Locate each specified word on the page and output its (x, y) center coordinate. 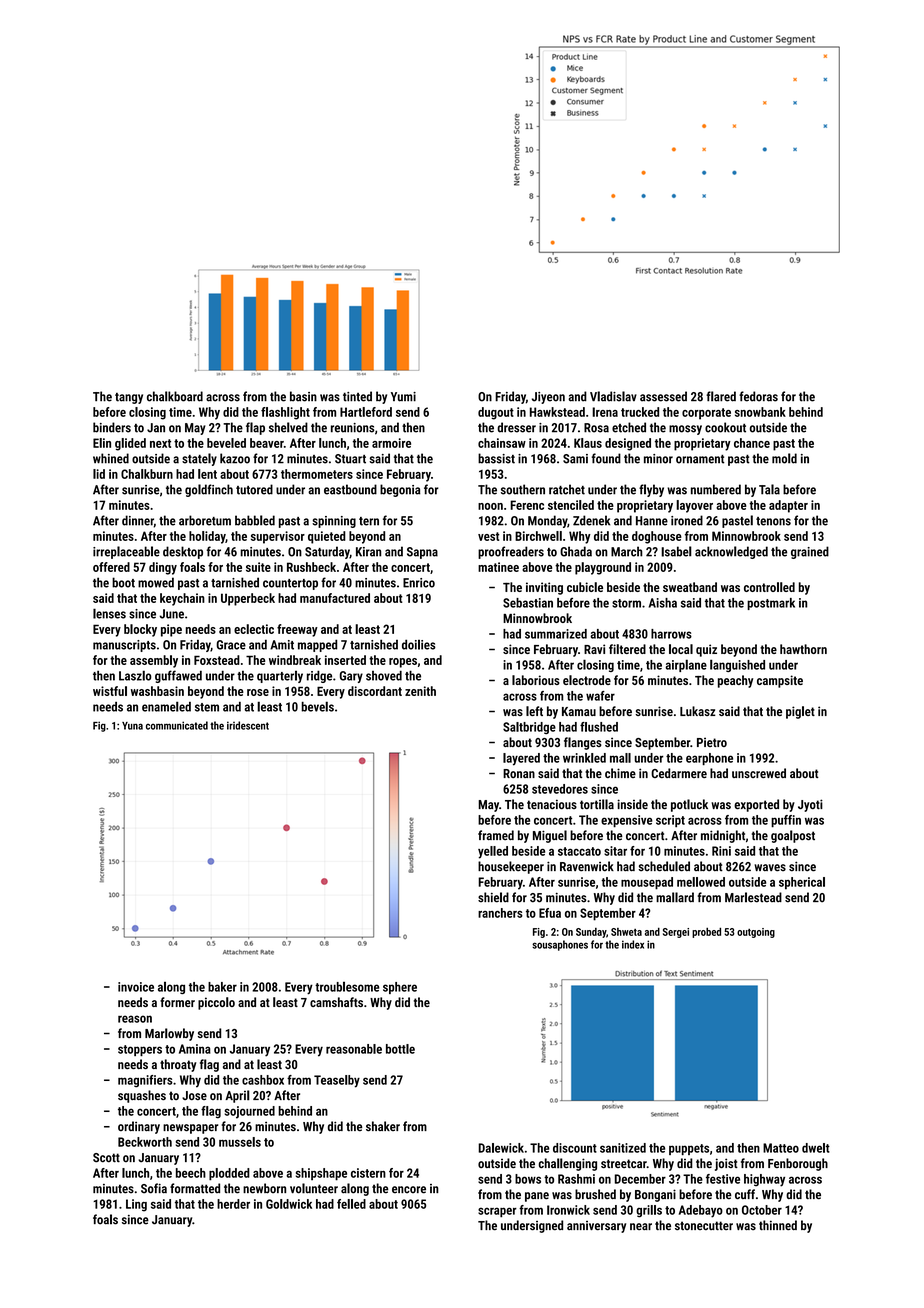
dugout (496, 413)
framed (496, 835)
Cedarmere (679, 773)
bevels (317, 706)
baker (222, 987)
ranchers (500, 913)
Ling (136, 1205)
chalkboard (175, 396)
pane (537, 1197)
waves (770, 868)
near (641, 1226)
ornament (700, 459)
